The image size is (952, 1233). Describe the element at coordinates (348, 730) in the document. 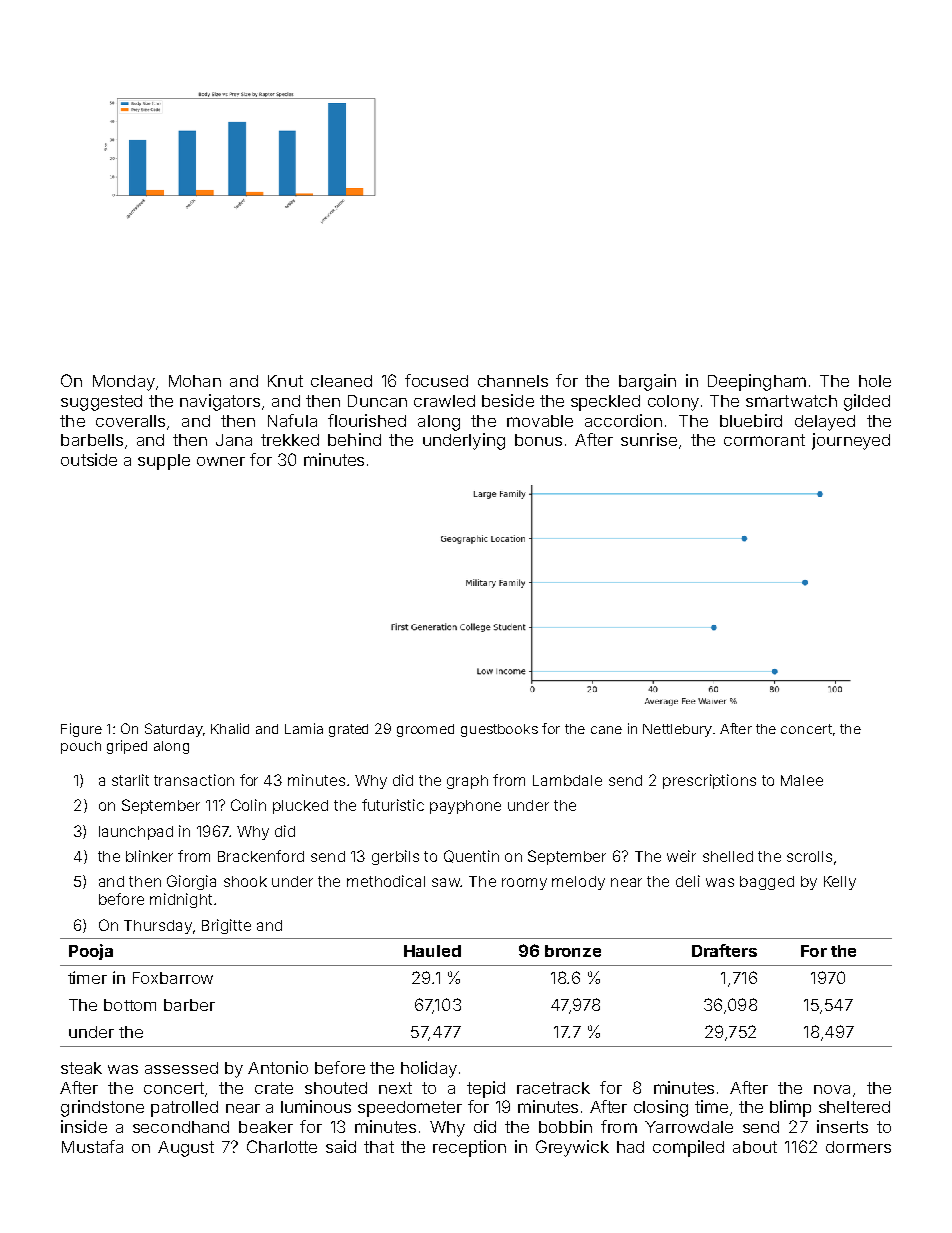

I see `grated` at that location.
